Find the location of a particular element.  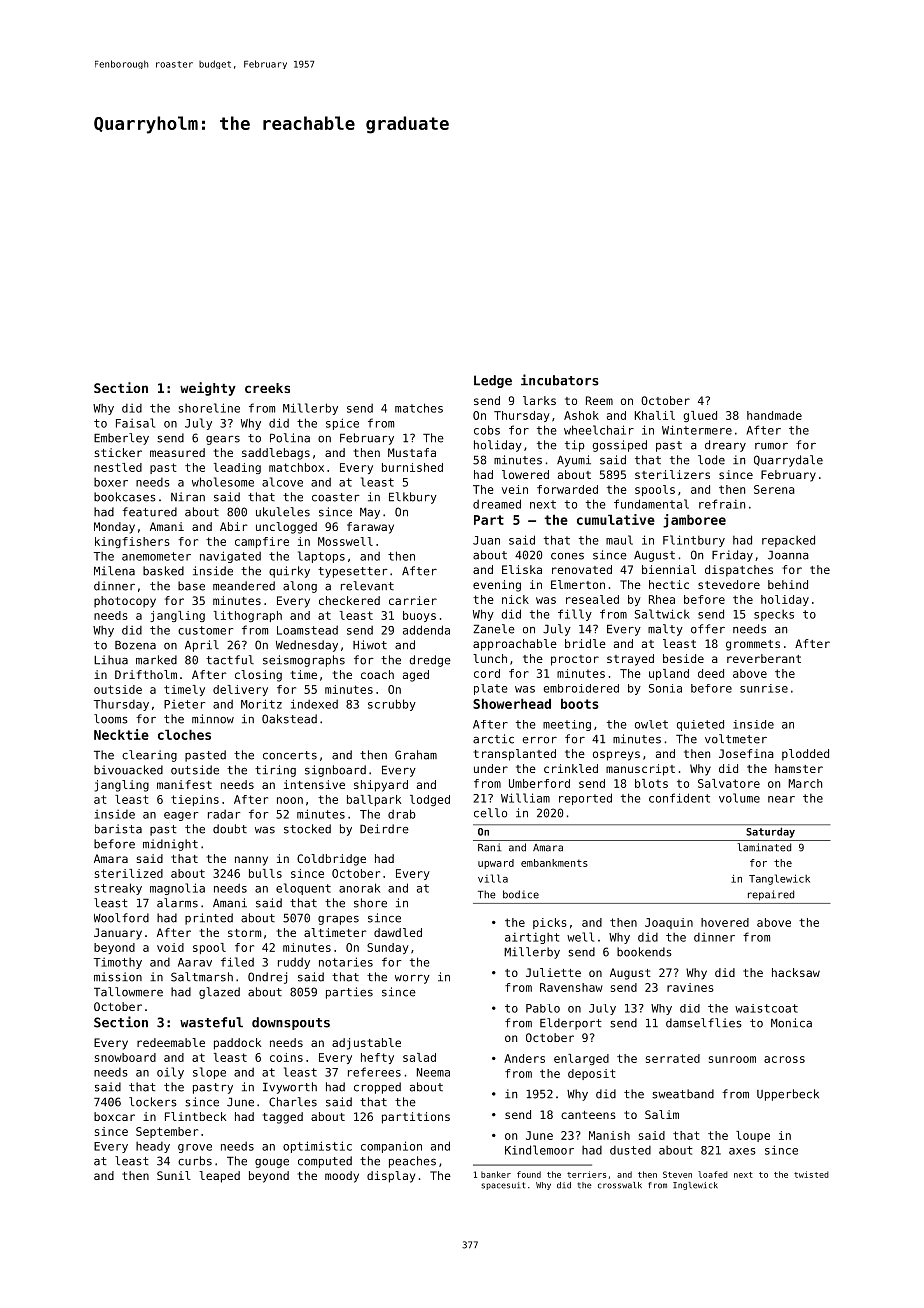

hectic is located at coordinates (669, 584).
